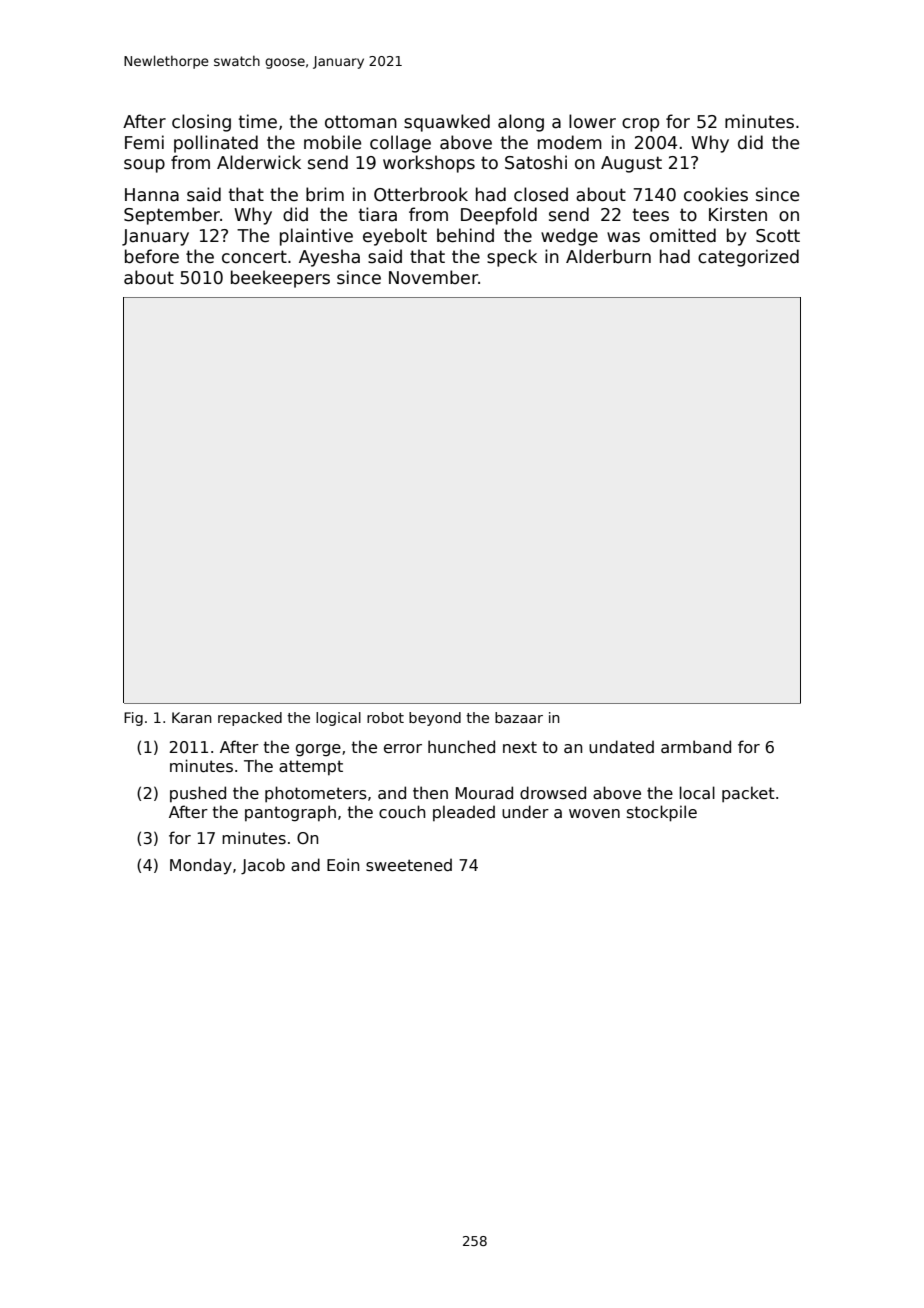 This screenshot has height=1308, width=924. I want to click on beekeepers, so click(280, 279).
